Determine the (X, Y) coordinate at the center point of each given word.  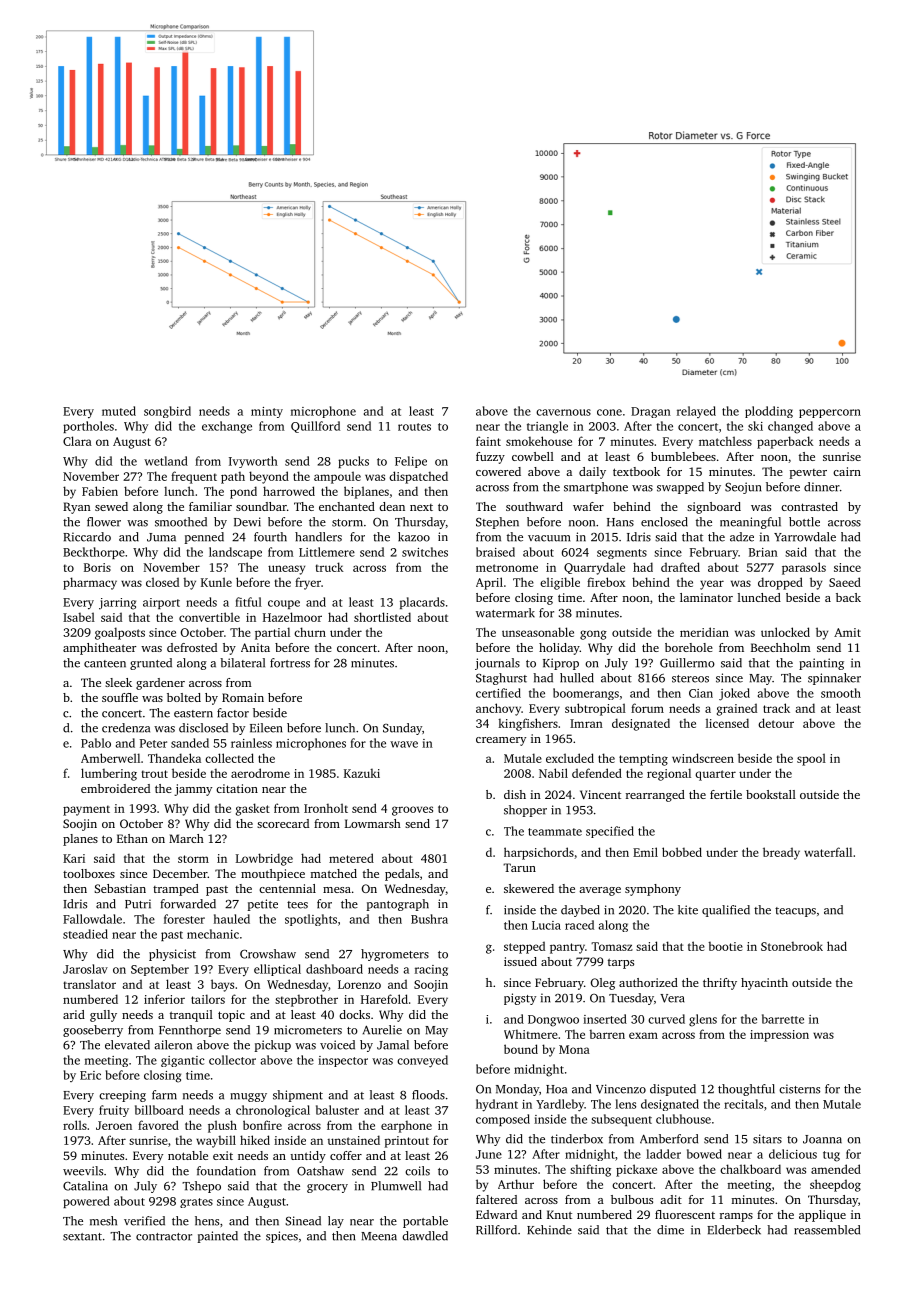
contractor (164, 1237)
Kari (74, 858)
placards (422, 603)
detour (776, 723)
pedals (402, 875)
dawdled (425, 1236)
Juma (161, 537)
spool (811, 759)
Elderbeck (734, 1230)
